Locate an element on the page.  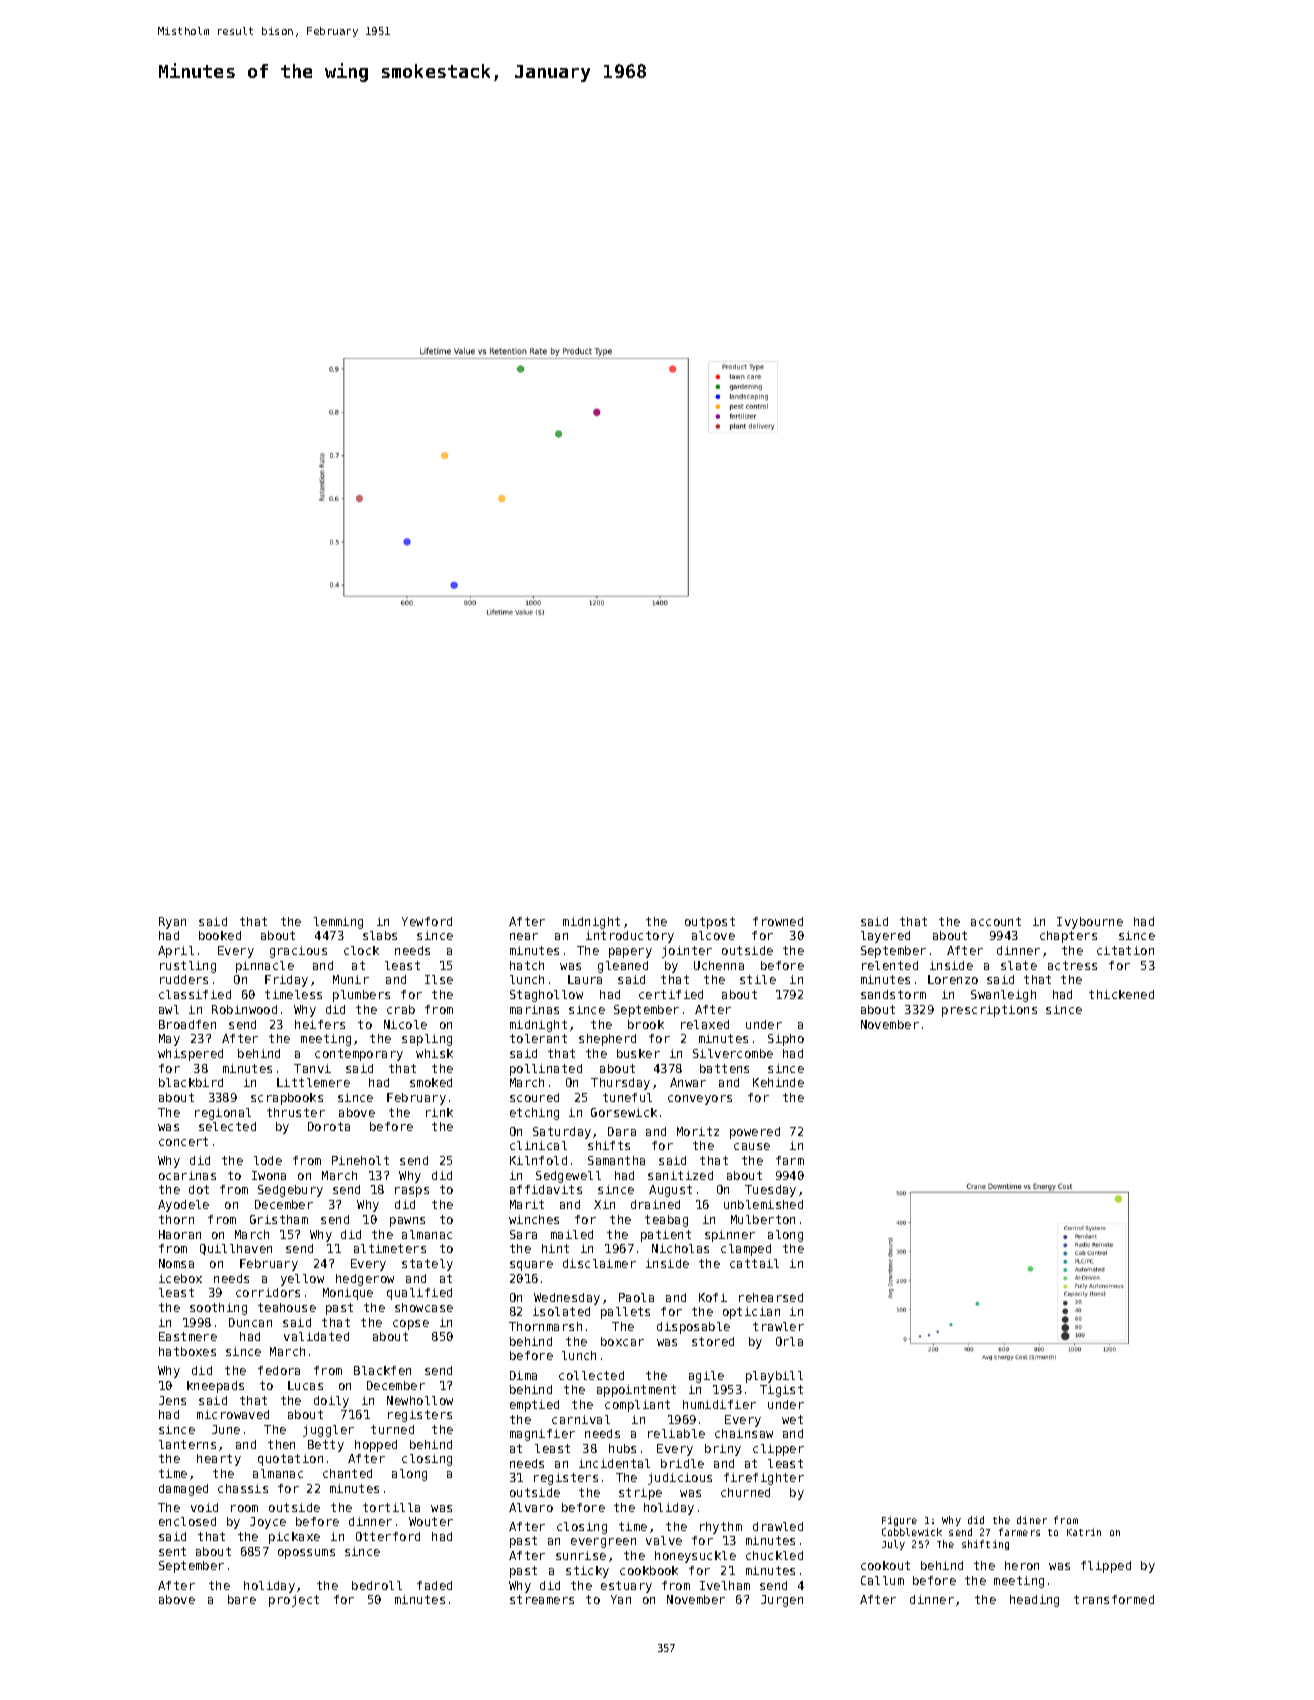
compliant is located at coordinates (637, 1406).
